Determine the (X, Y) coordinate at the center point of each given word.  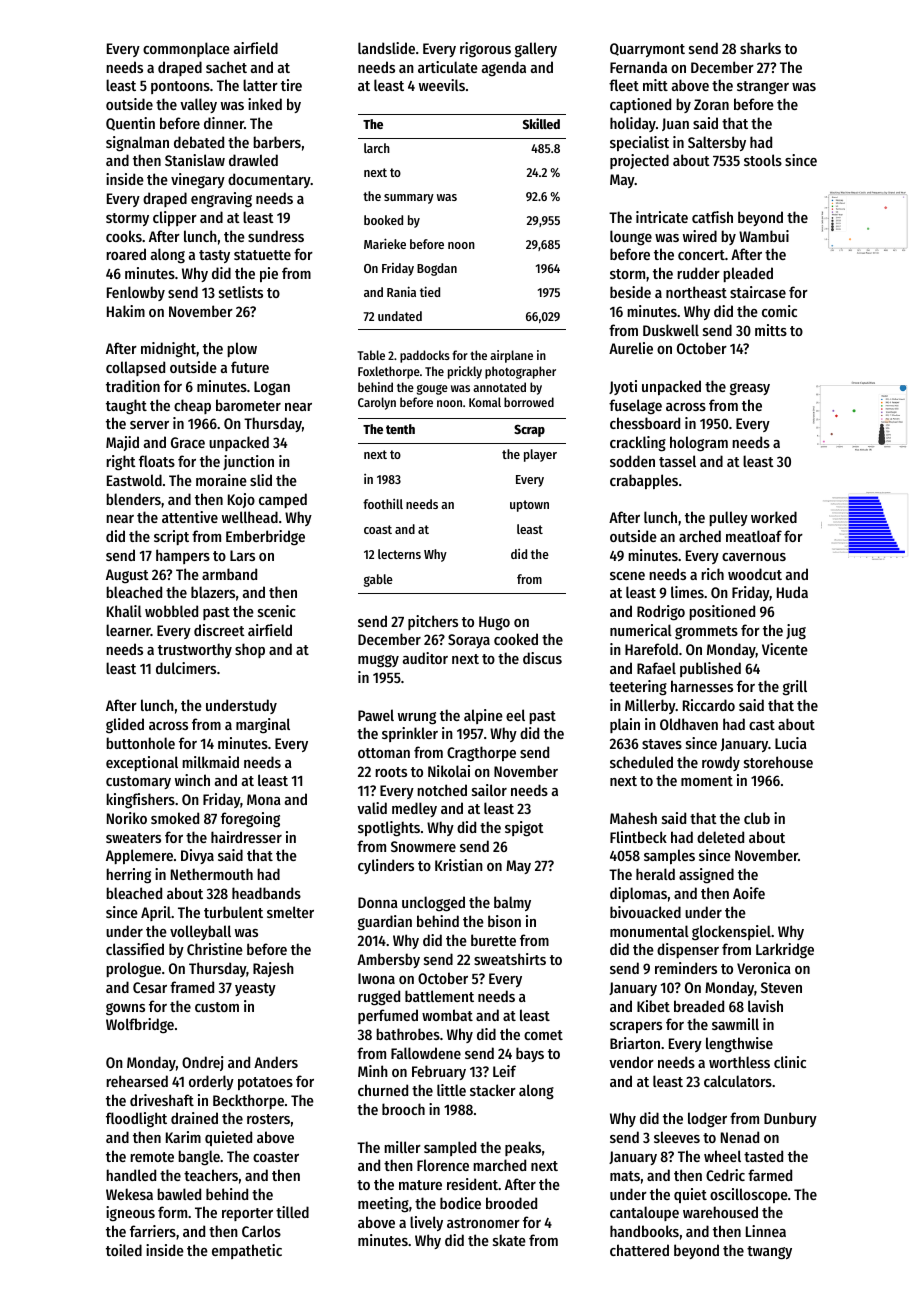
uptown (529, 506)
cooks (124, 236)
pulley (728, 518)
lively (426, 1223)
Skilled (541, 123)
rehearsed (137, 1081)
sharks (760, 48)
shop (250, 650)
